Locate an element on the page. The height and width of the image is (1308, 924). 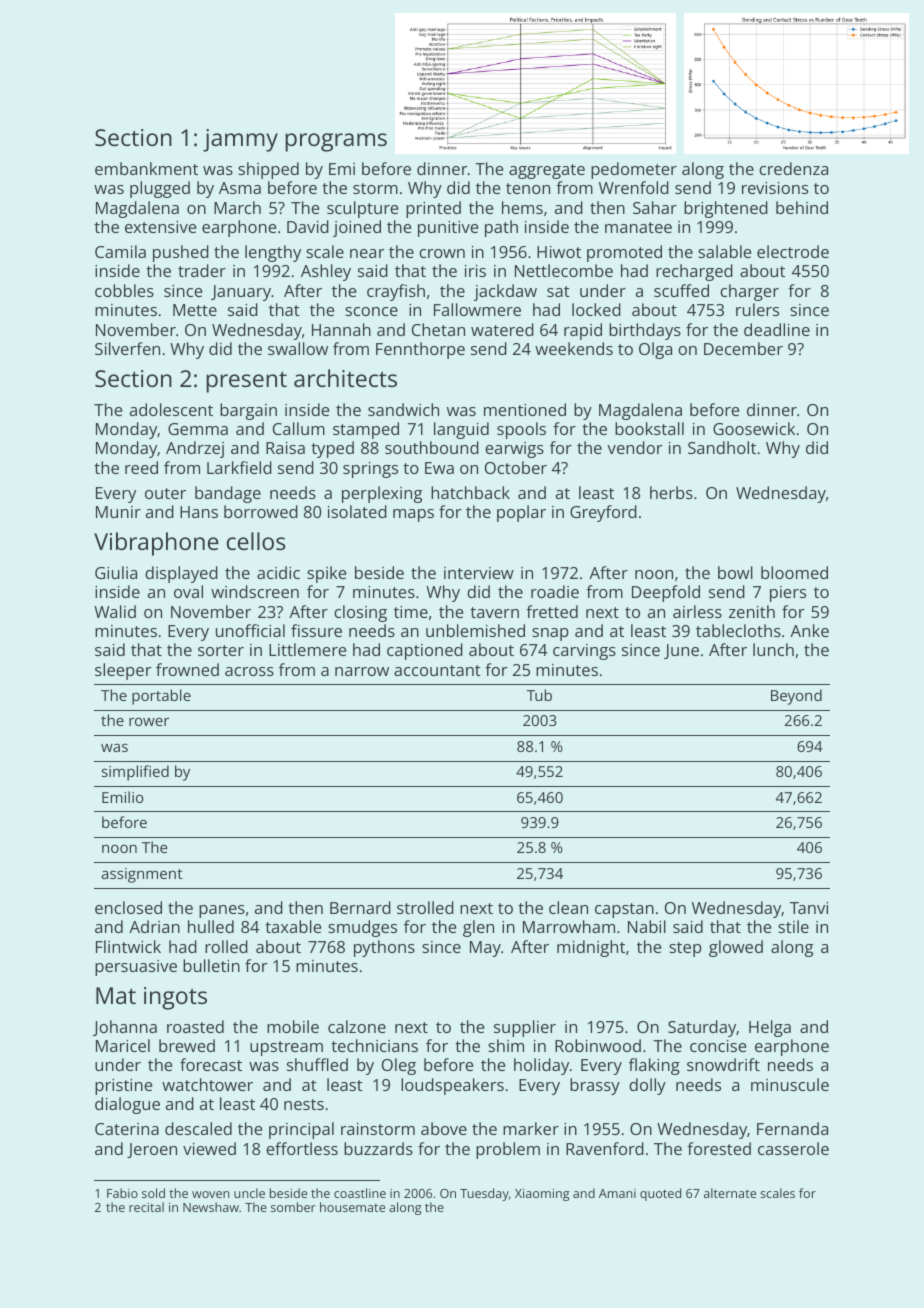
Tub is located at coordinates (539, 695).
